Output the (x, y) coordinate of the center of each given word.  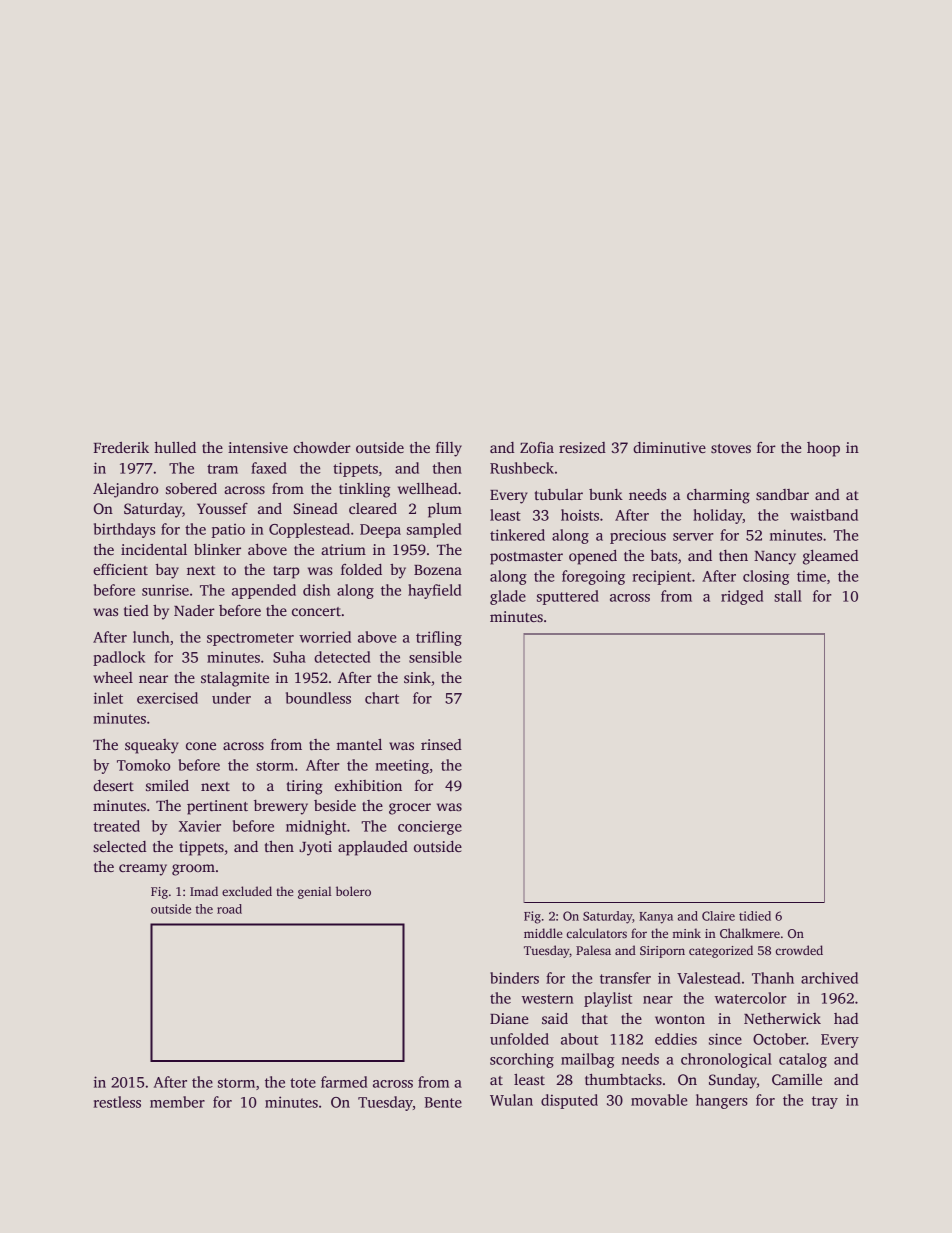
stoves (731, 448)
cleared (373, 508)
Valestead (708, 978)
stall (788, 596)
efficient (120, 569)
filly (449, 449)
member (177, 1102)
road (229, 909)
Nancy (775, 558)
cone (201, 746)
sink (417, 677)
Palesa (593, 950)
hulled (175, 447)
